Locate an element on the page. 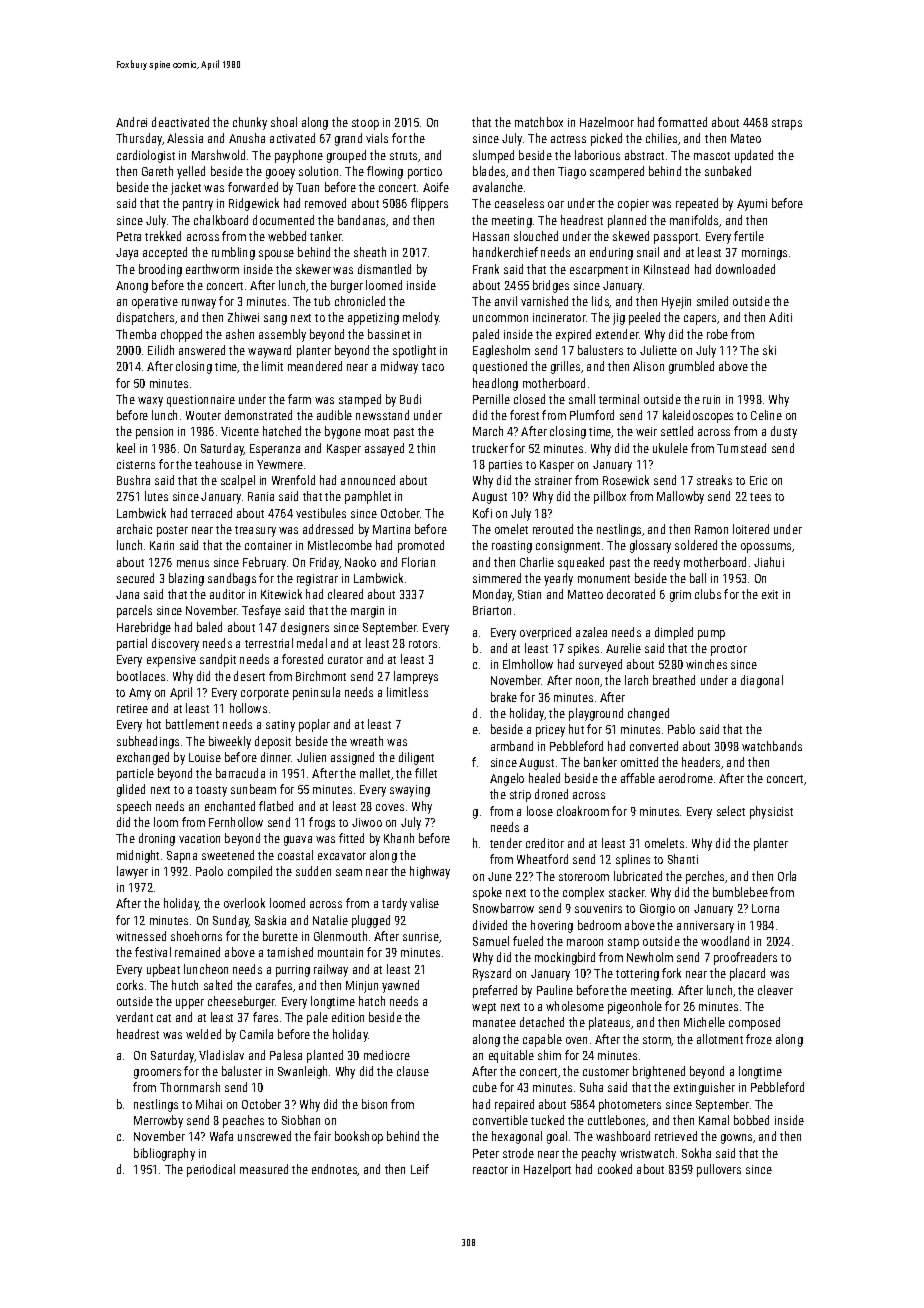 The height and width of the image is (1308, 924). clause is located at coordinates (413, 1071).
